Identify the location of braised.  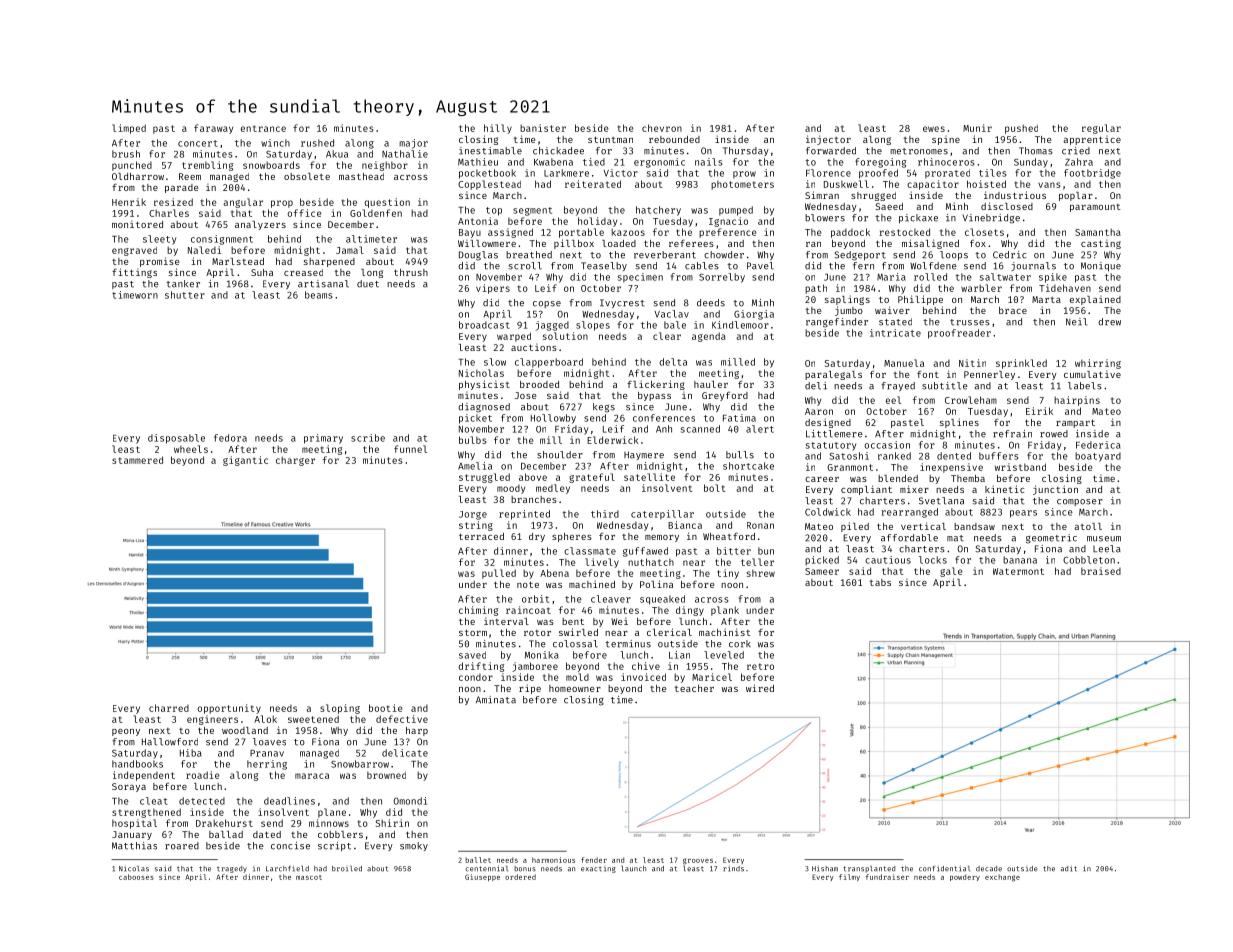
(1101, 571).
